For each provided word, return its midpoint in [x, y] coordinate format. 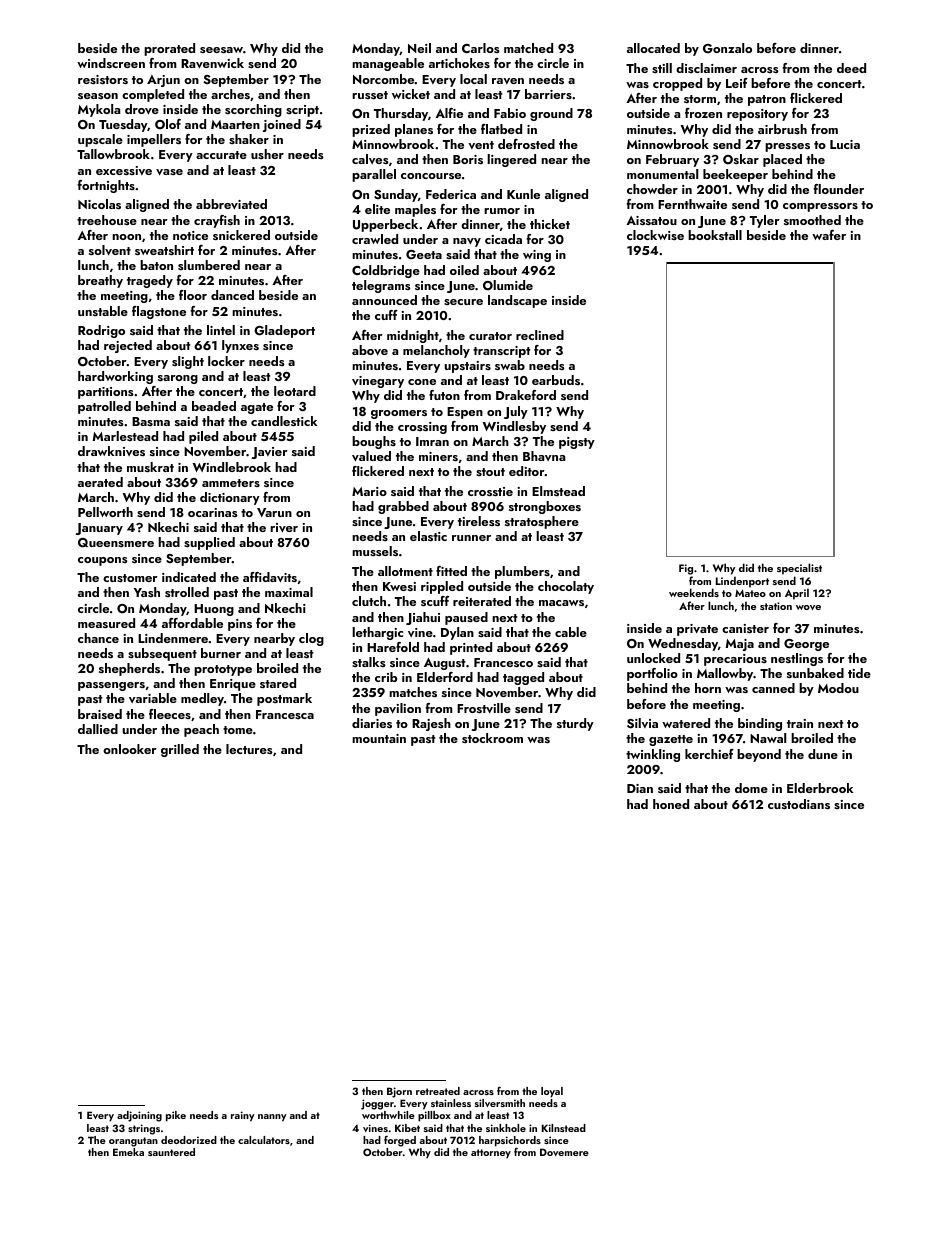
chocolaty [566, 587]
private [697, 630]
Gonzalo [727, 48]
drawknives [111, 451]
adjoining [139, 1116]
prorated [169, 49]
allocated [653, 48]
